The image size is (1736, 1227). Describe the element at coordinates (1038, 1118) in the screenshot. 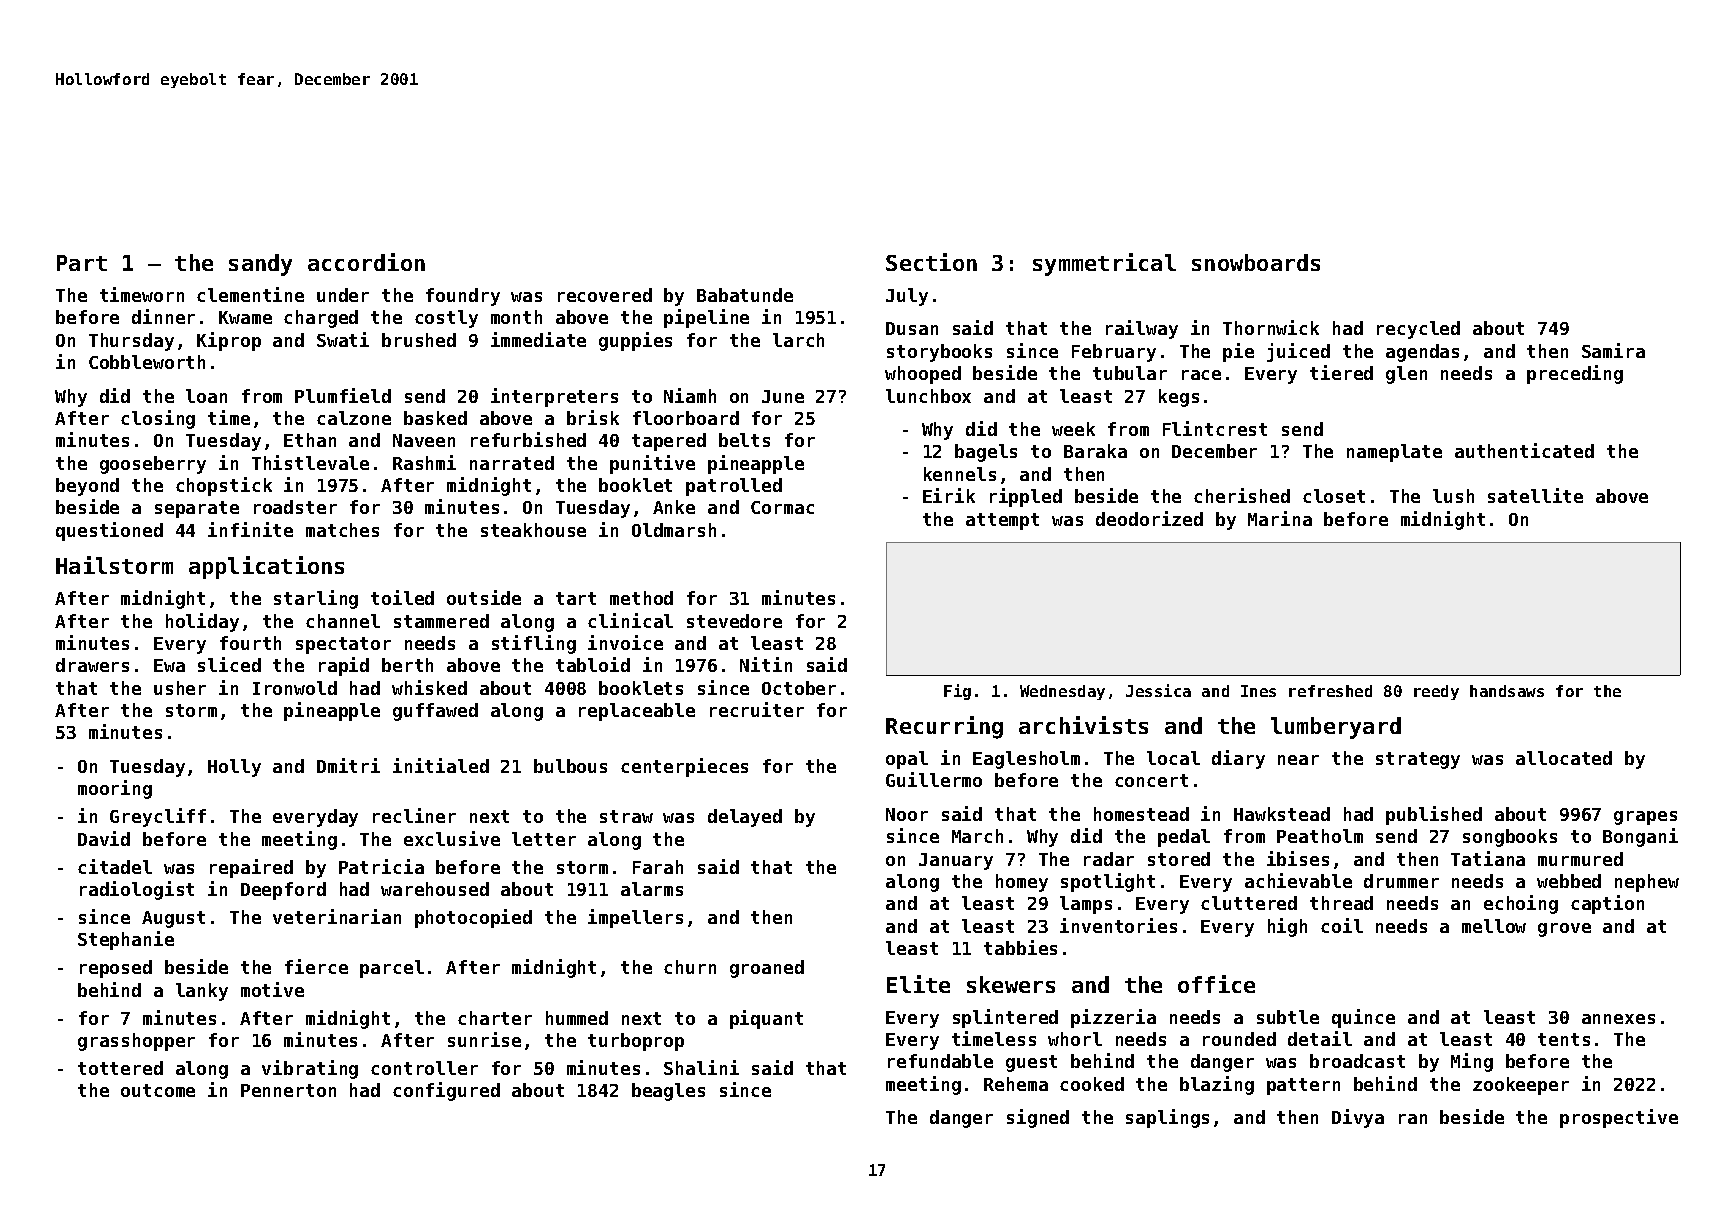

I see `signed` at that location.
